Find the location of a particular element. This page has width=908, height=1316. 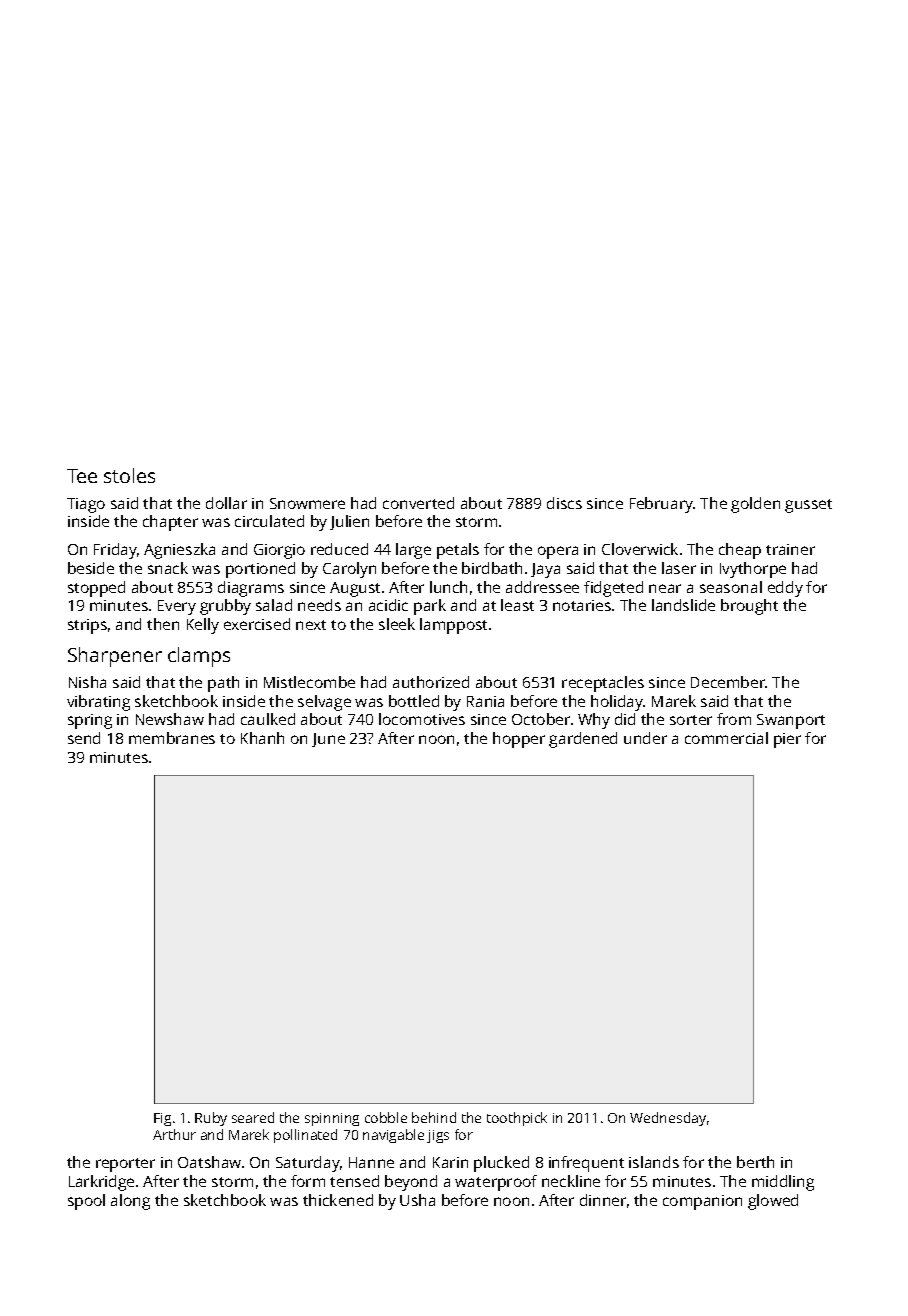

toothpick is located at coordinates (517, 1119).
